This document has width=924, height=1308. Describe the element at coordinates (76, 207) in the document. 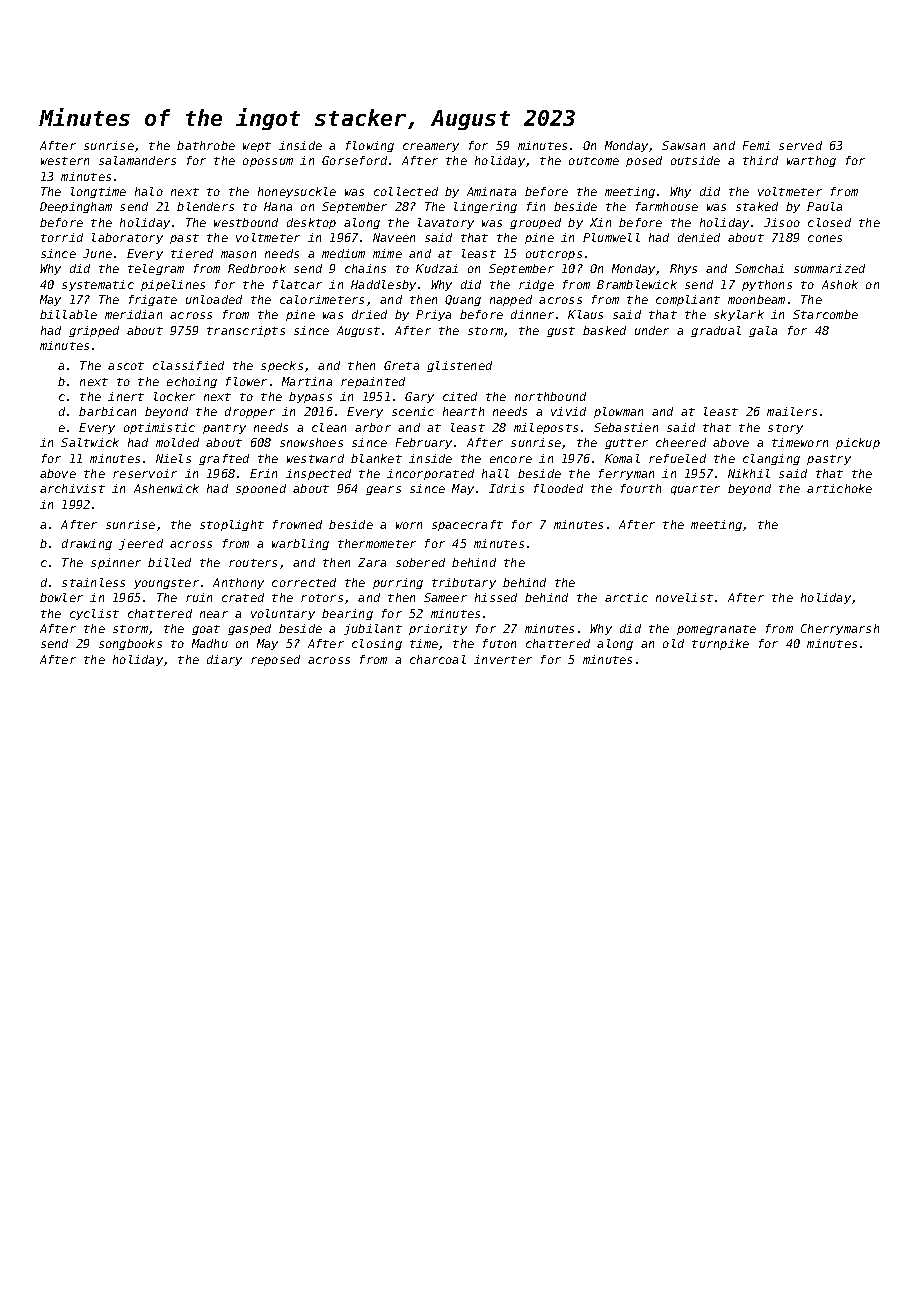

I see `Deepingham` at that location.
